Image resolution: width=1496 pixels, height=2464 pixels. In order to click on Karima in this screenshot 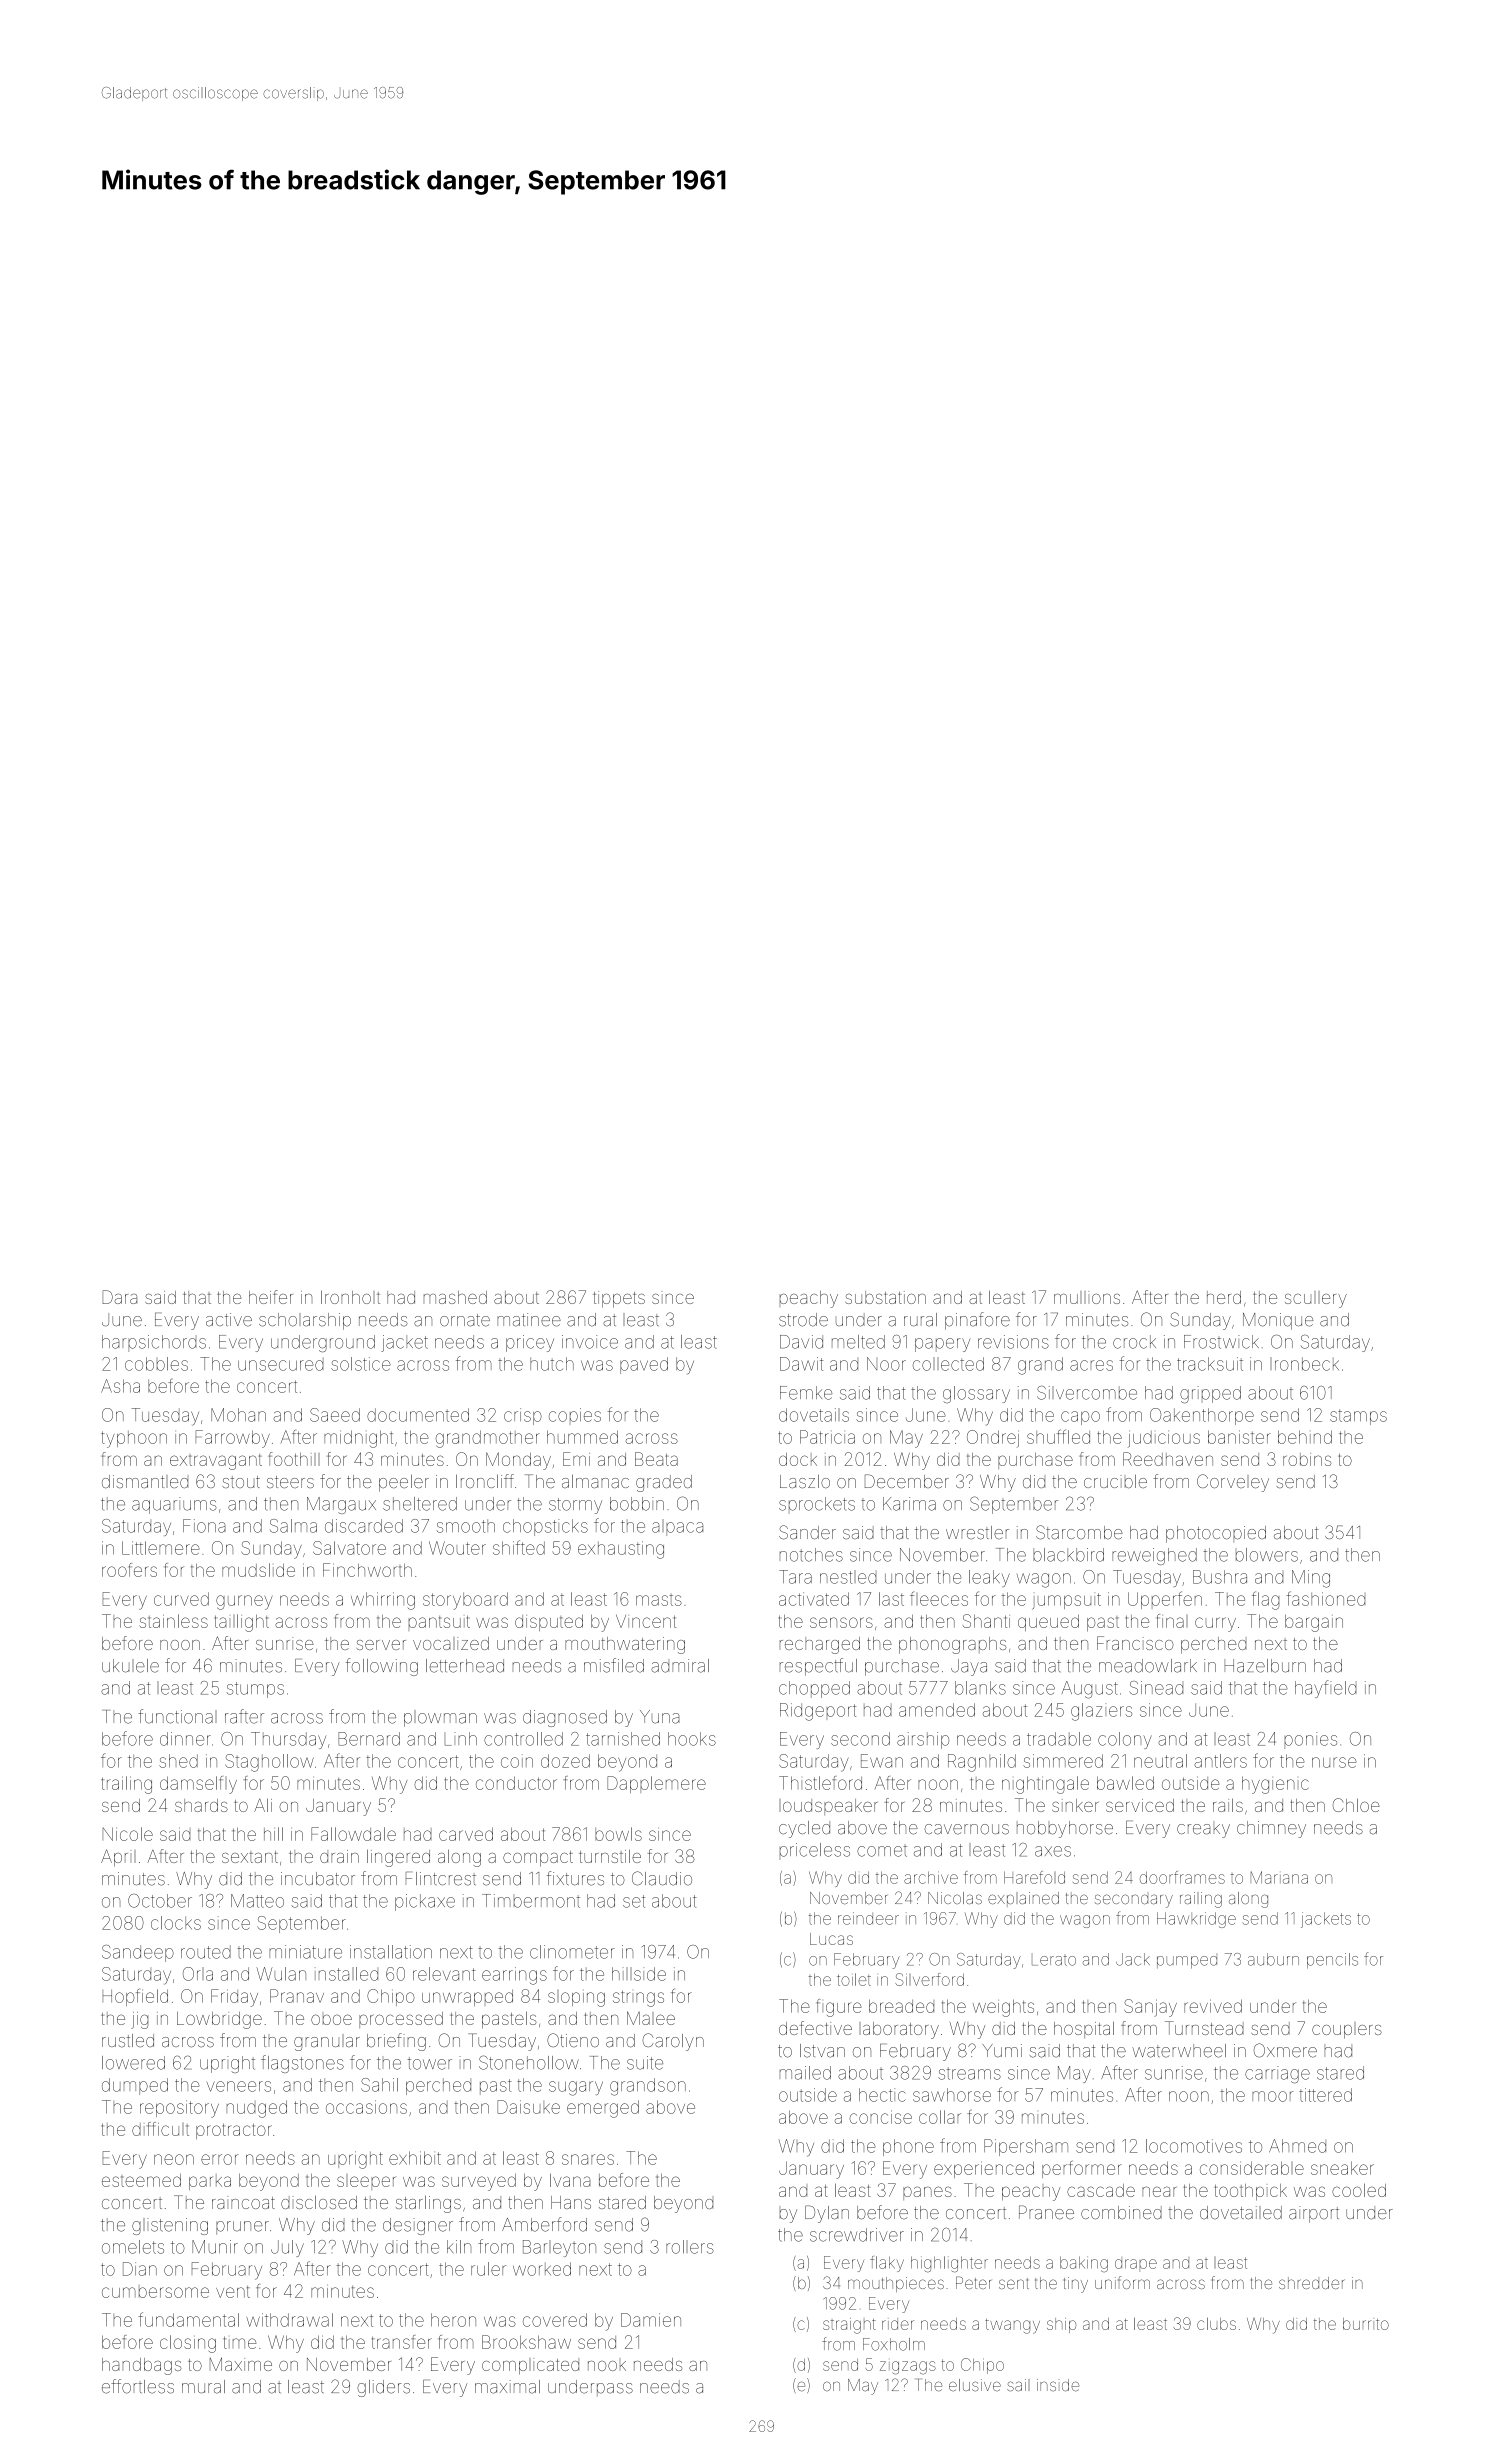, I will do `click(909, 1504)`.
